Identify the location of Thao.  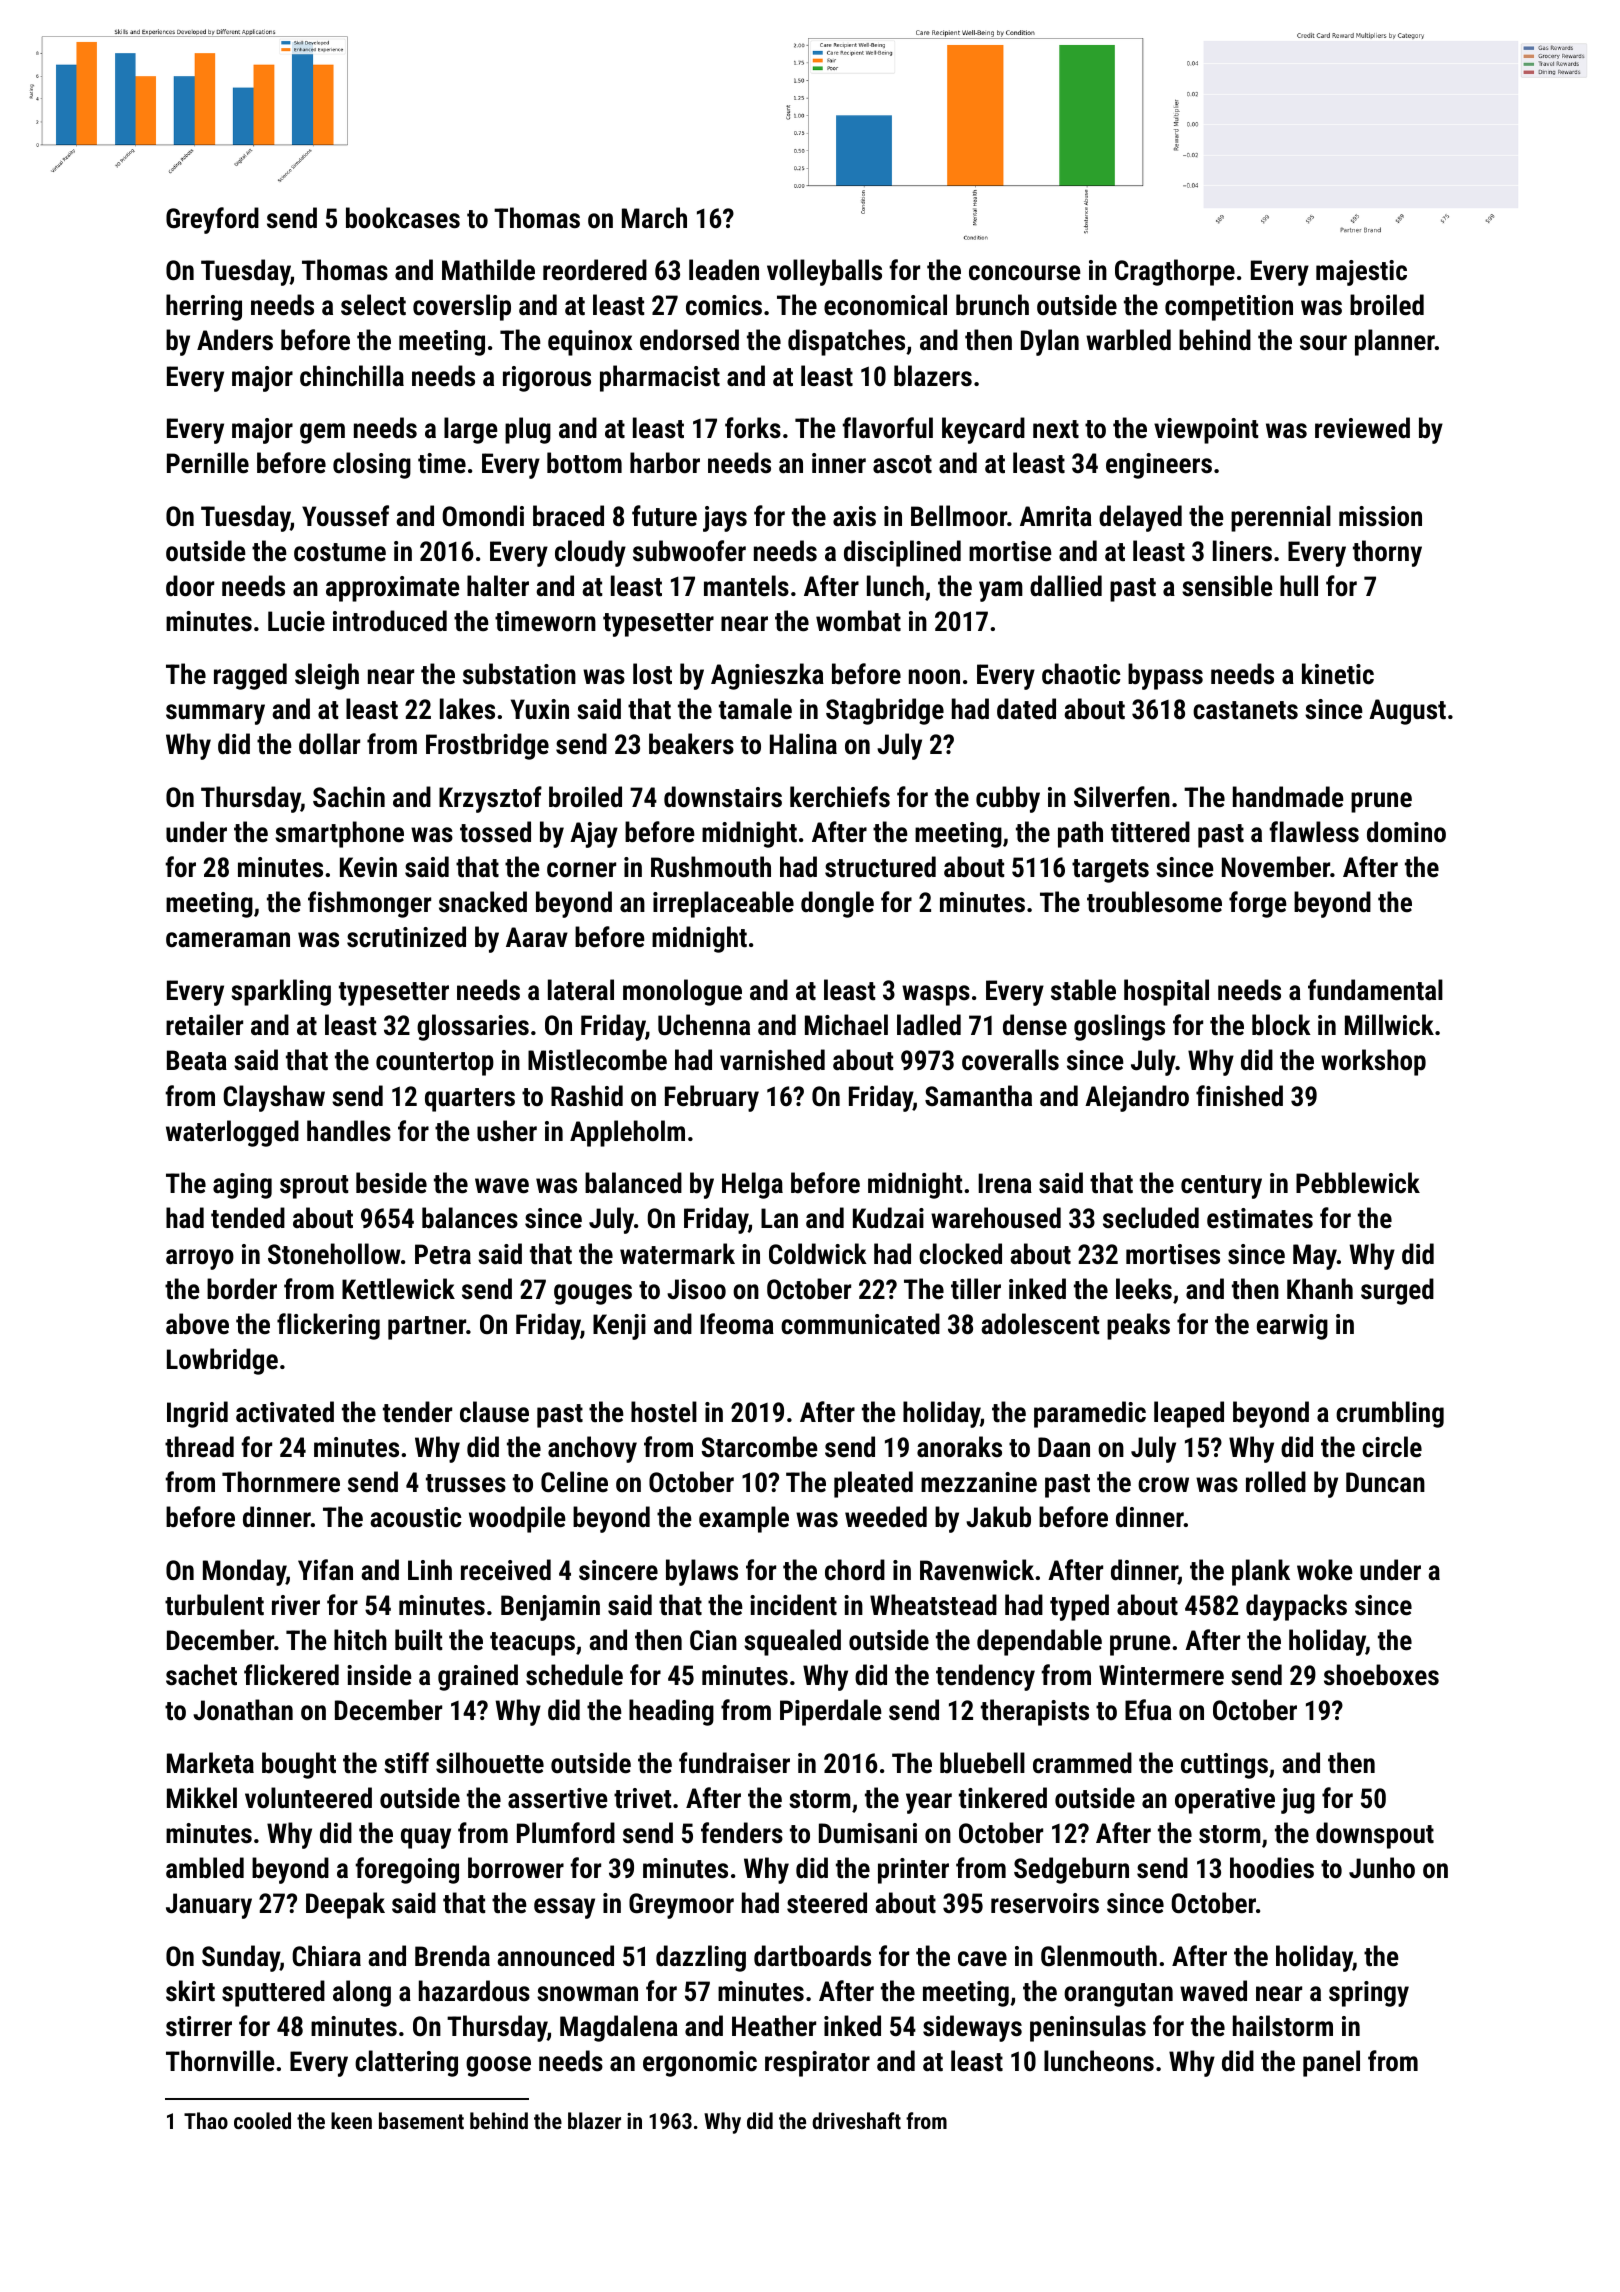
(206, 2120).
